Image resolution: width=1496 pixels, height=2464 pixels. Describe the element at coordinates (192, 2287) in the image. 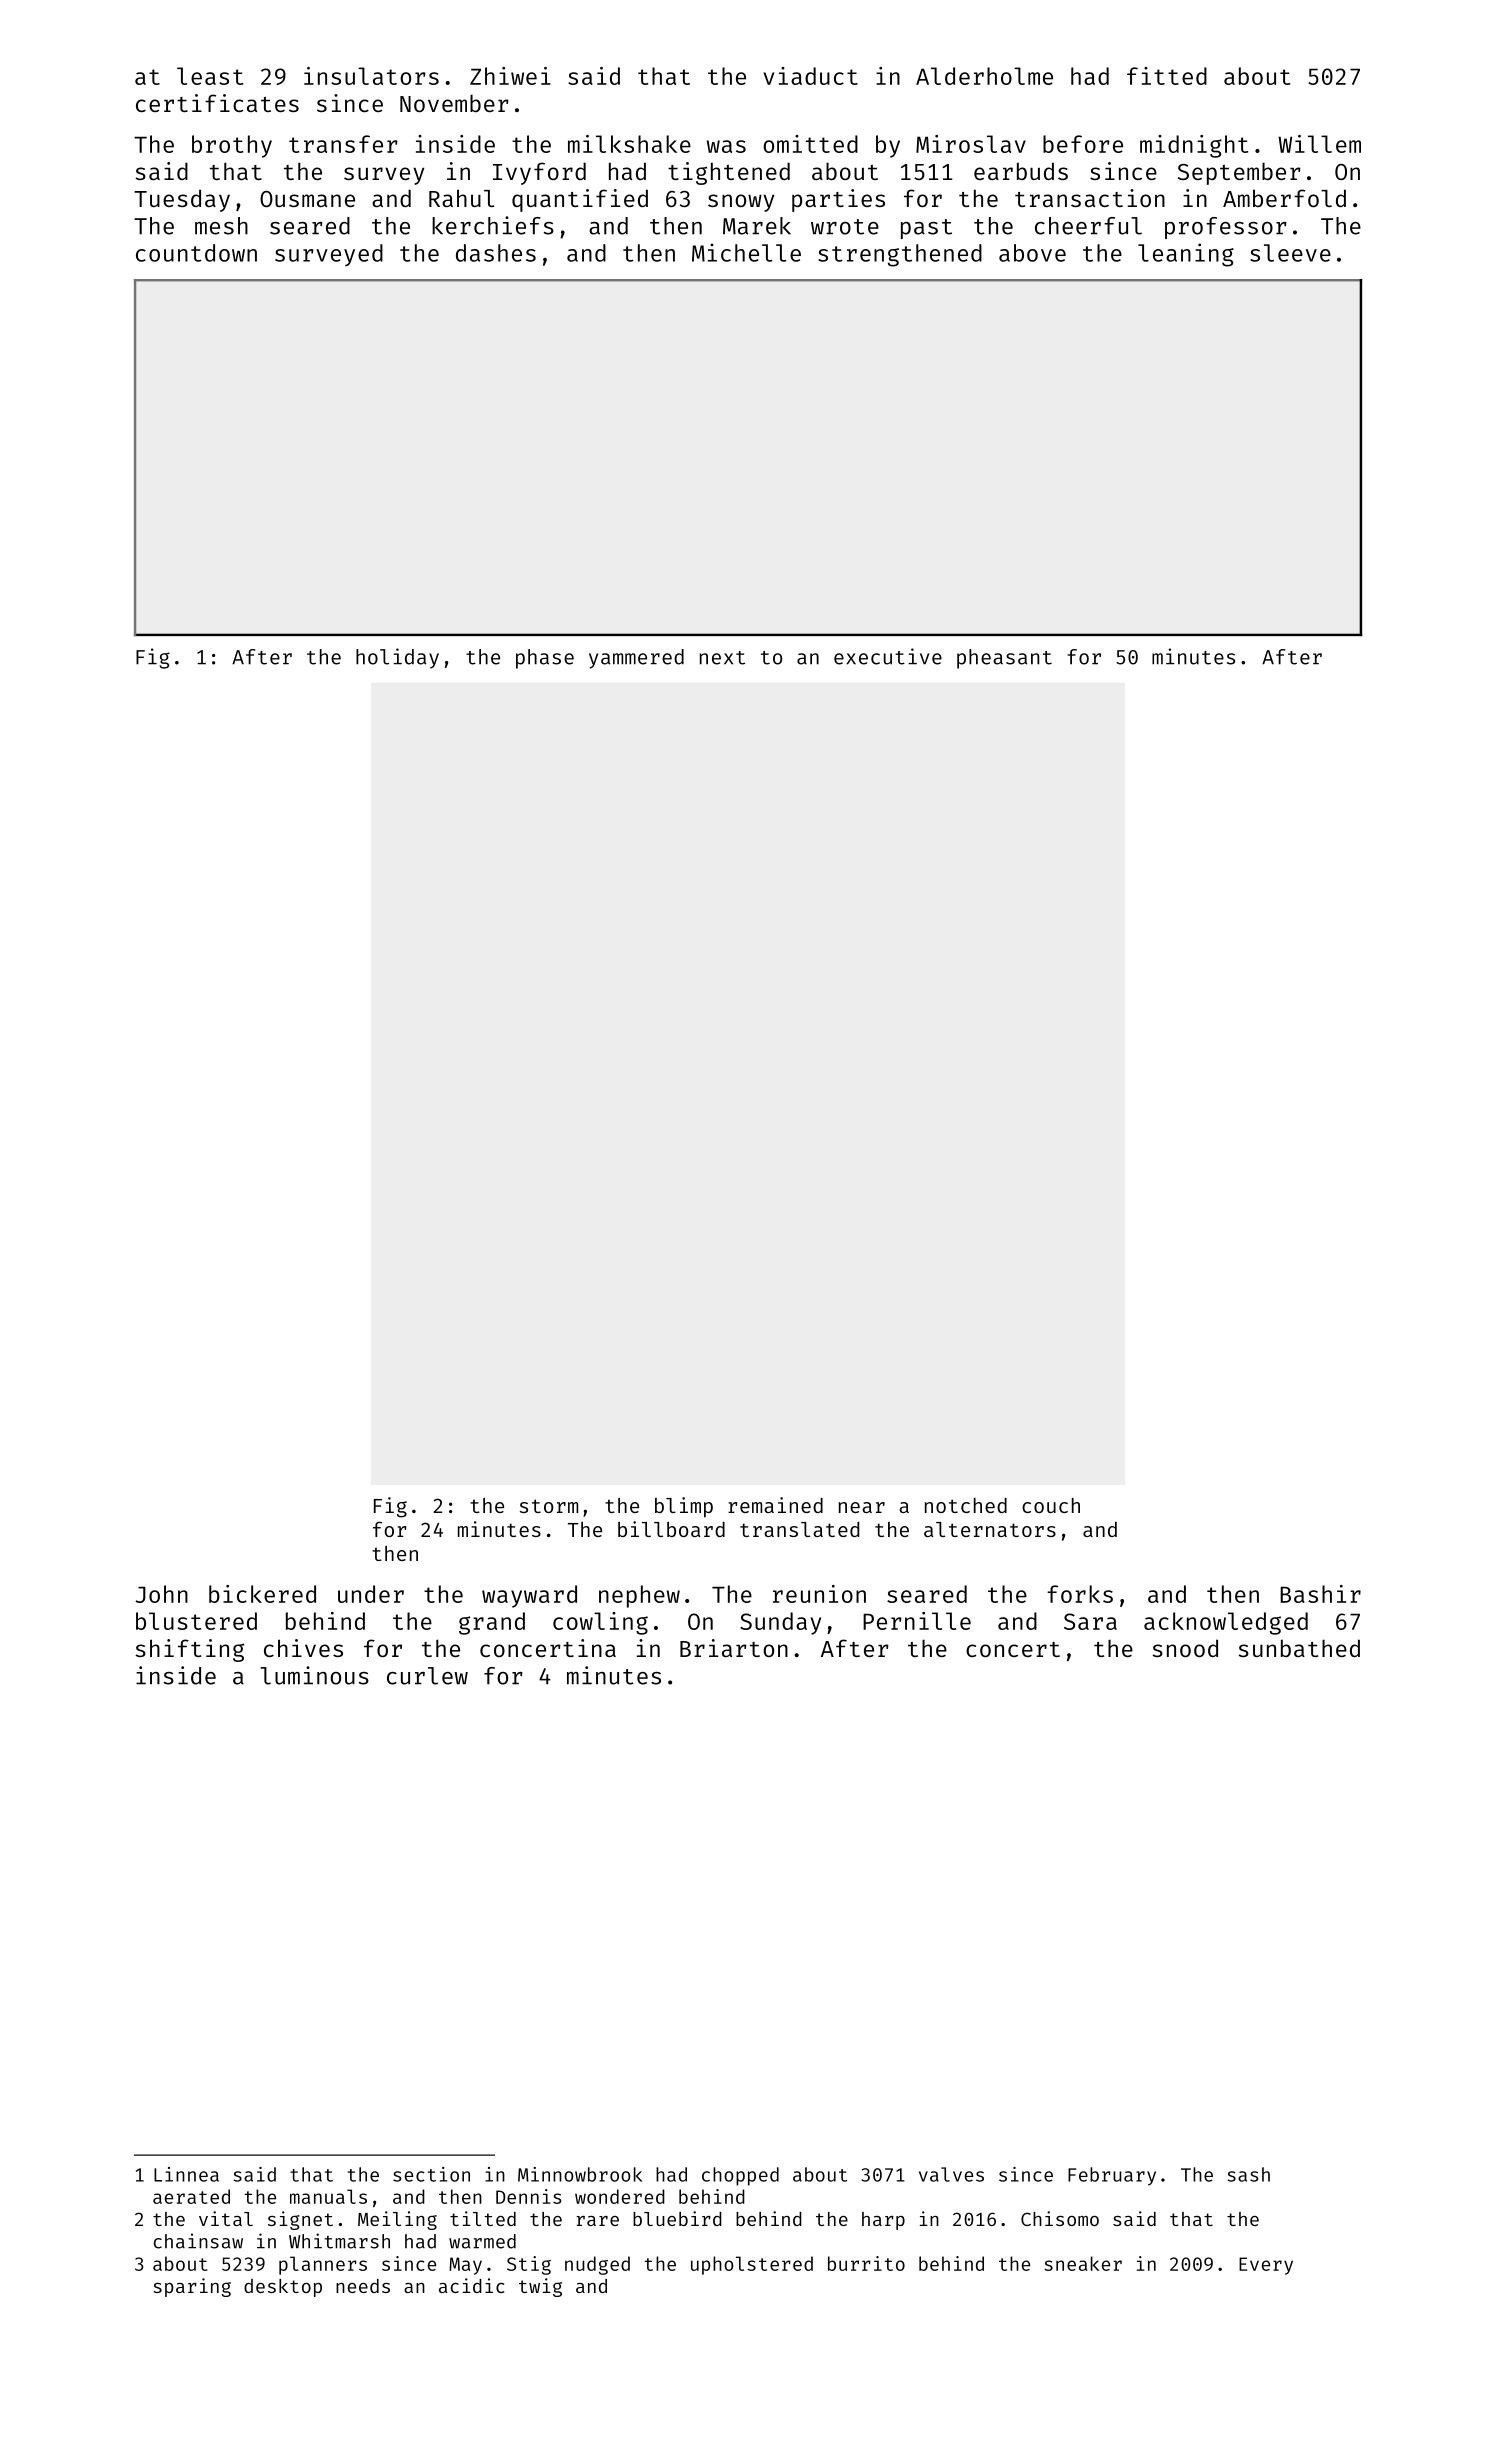

I see `sparing` at that location.
